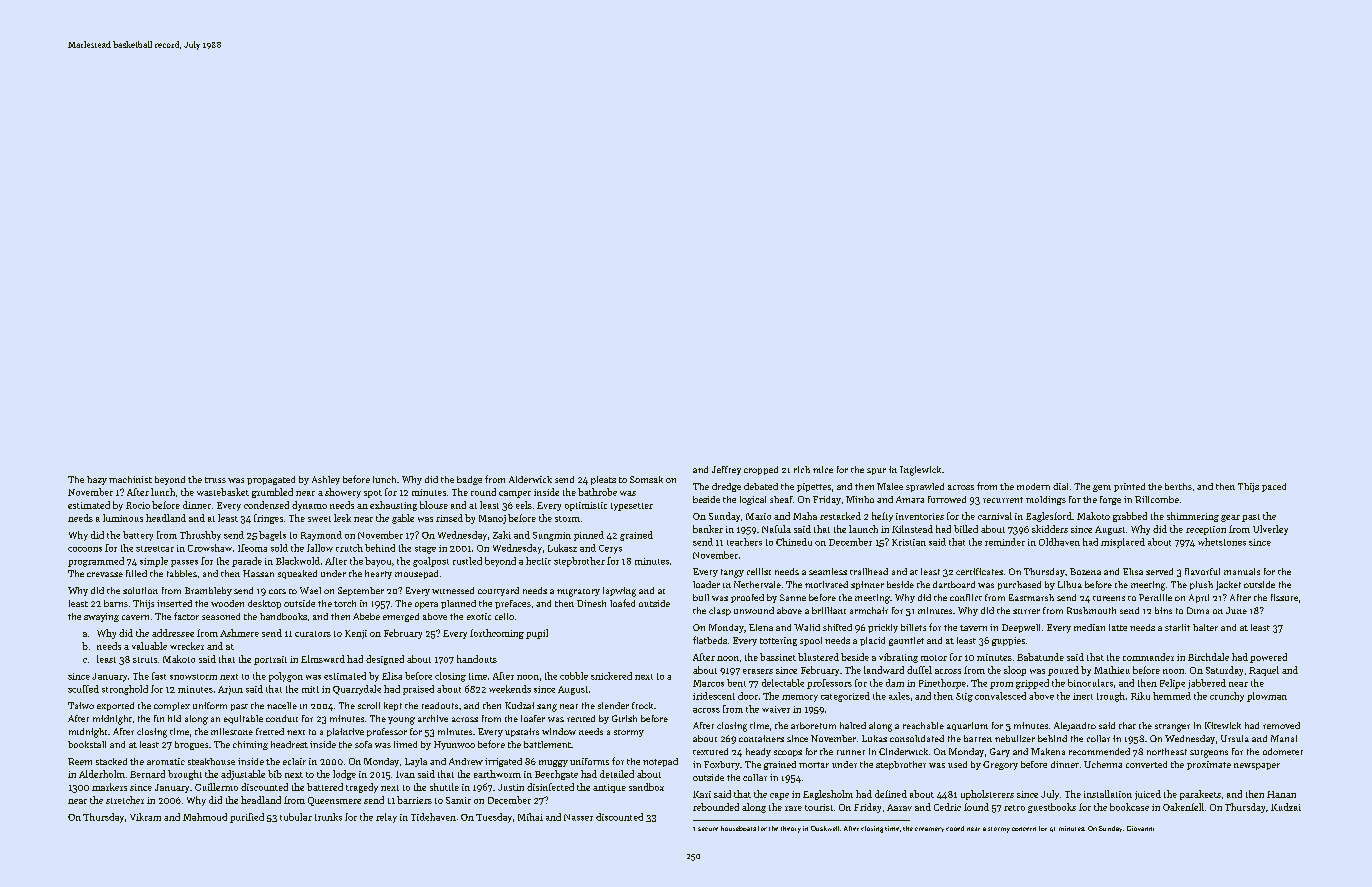 This page has width=1372, height=887. I want to click on Pinethorpe, so click(942, 684).
